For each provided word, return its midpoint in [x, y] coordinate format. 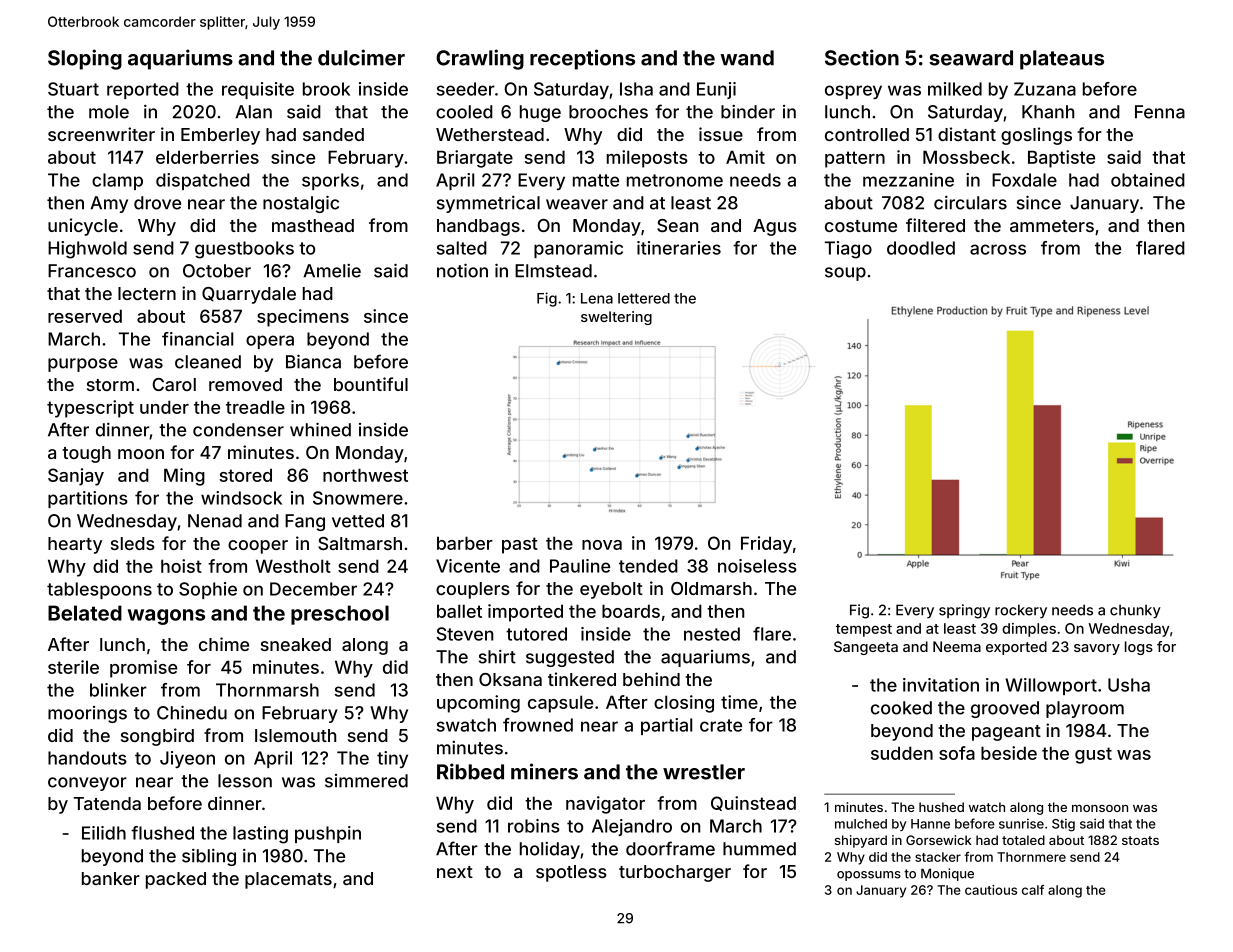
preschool [340, 615]
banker [111, 878]
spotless [571, 873]
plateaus [1062, 60]
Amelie [332, 271]
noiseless [757, 566]
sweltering [616, 318]
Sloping [85, 59]
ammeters [1052, 226]
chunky [1135, 611]
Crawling [480, 59]
